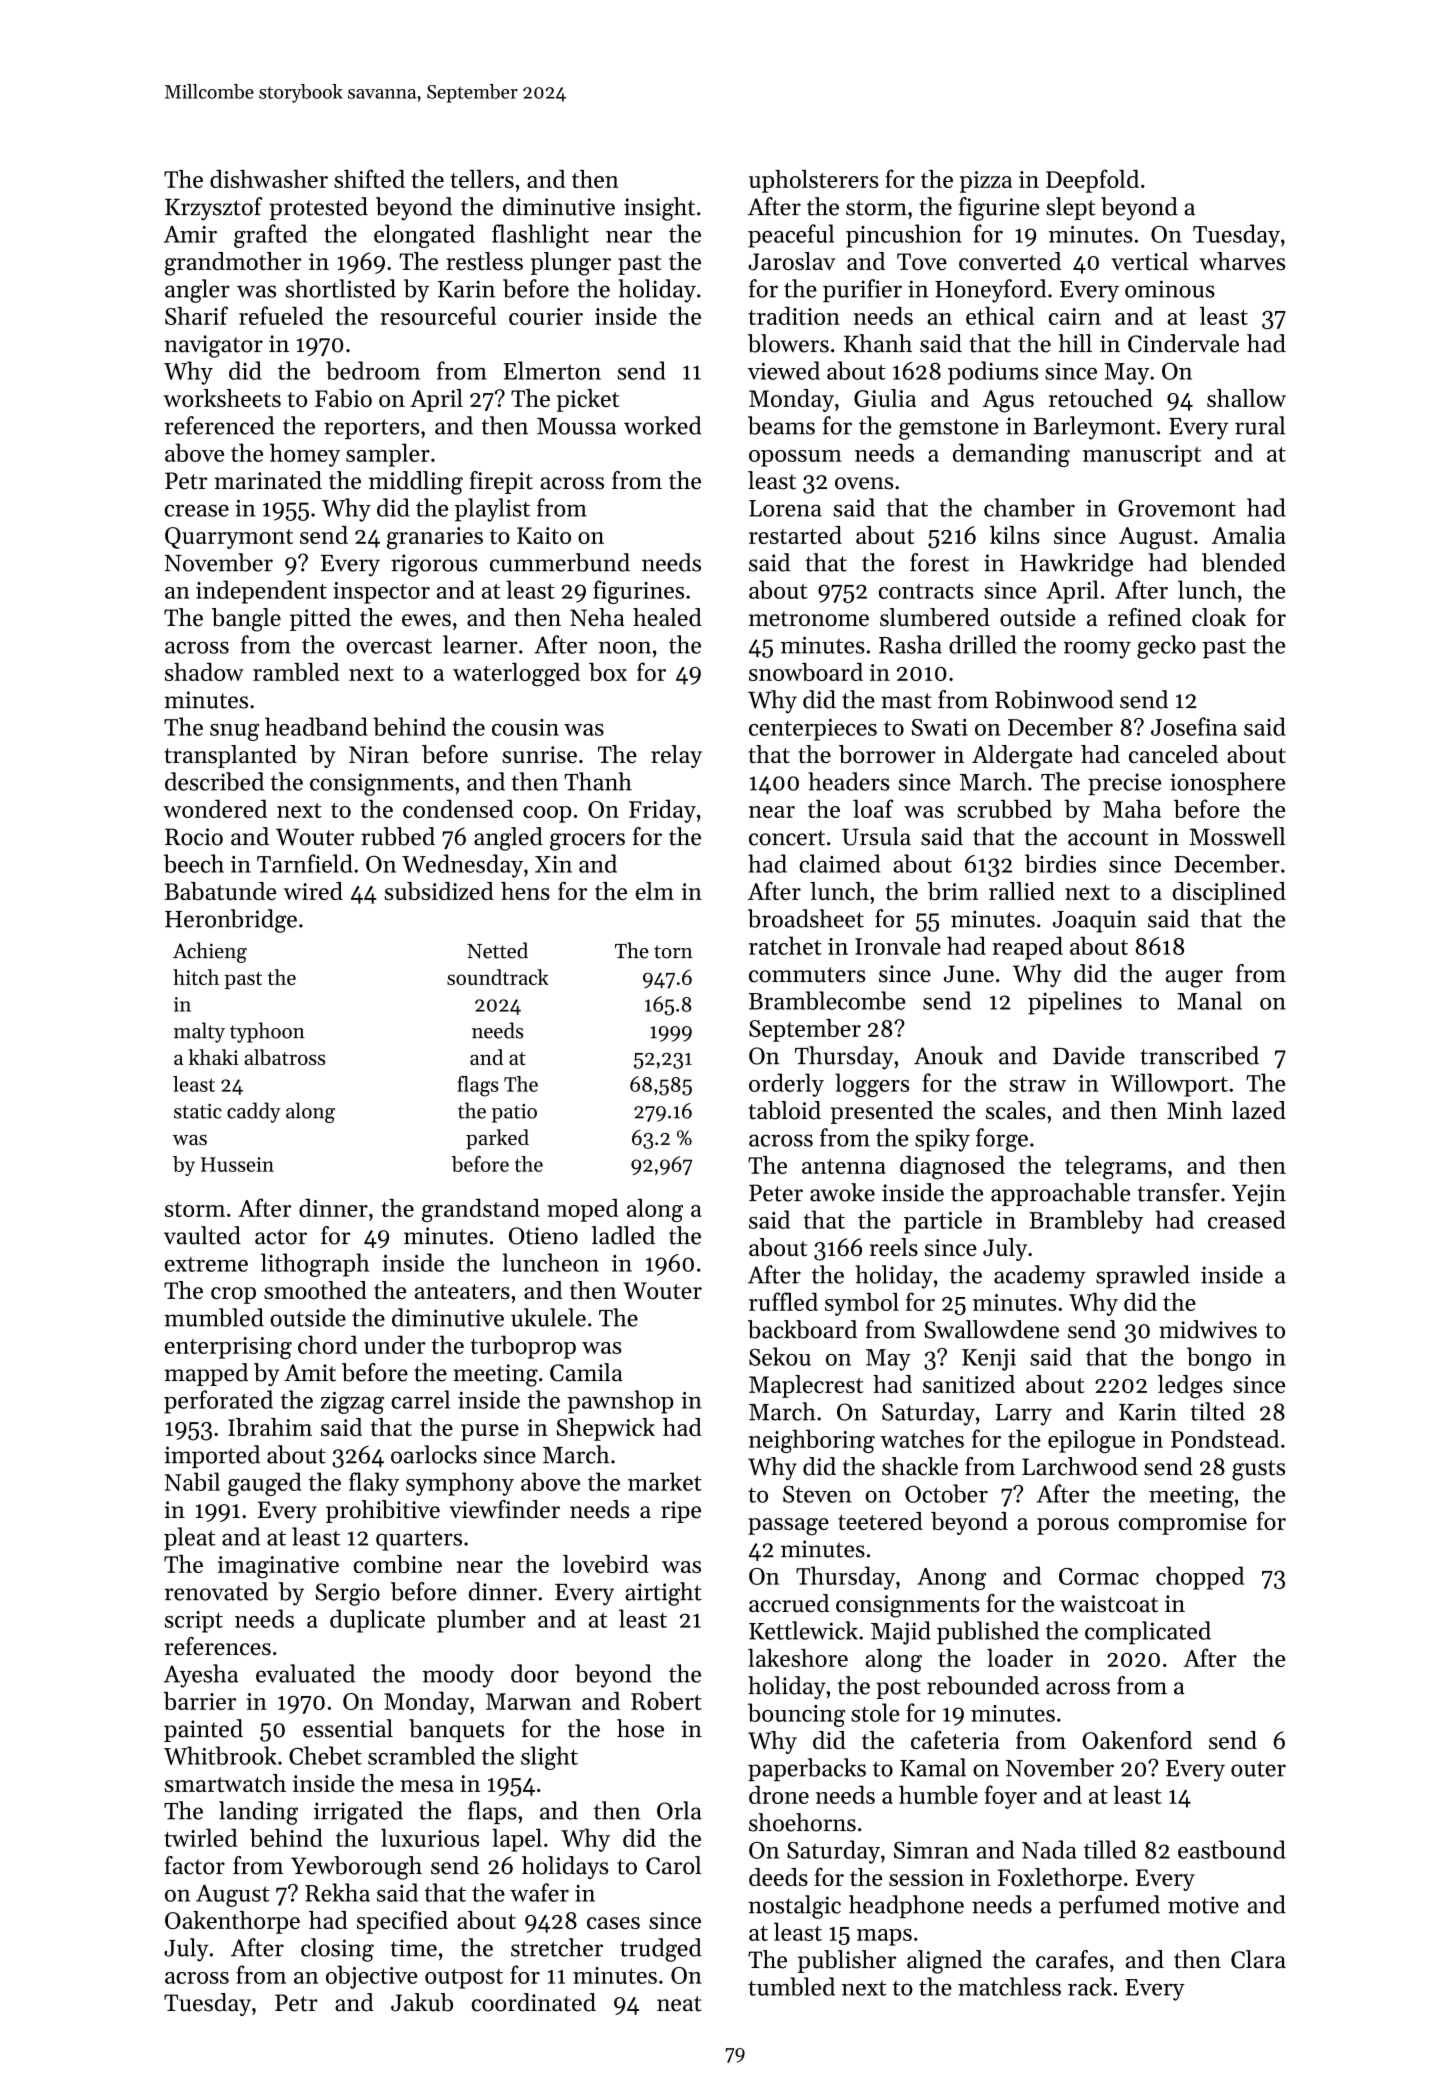  What do you see at coordinates (1219, 617) in the document?
I see `cloak` at bounding box center [1219, 617].
